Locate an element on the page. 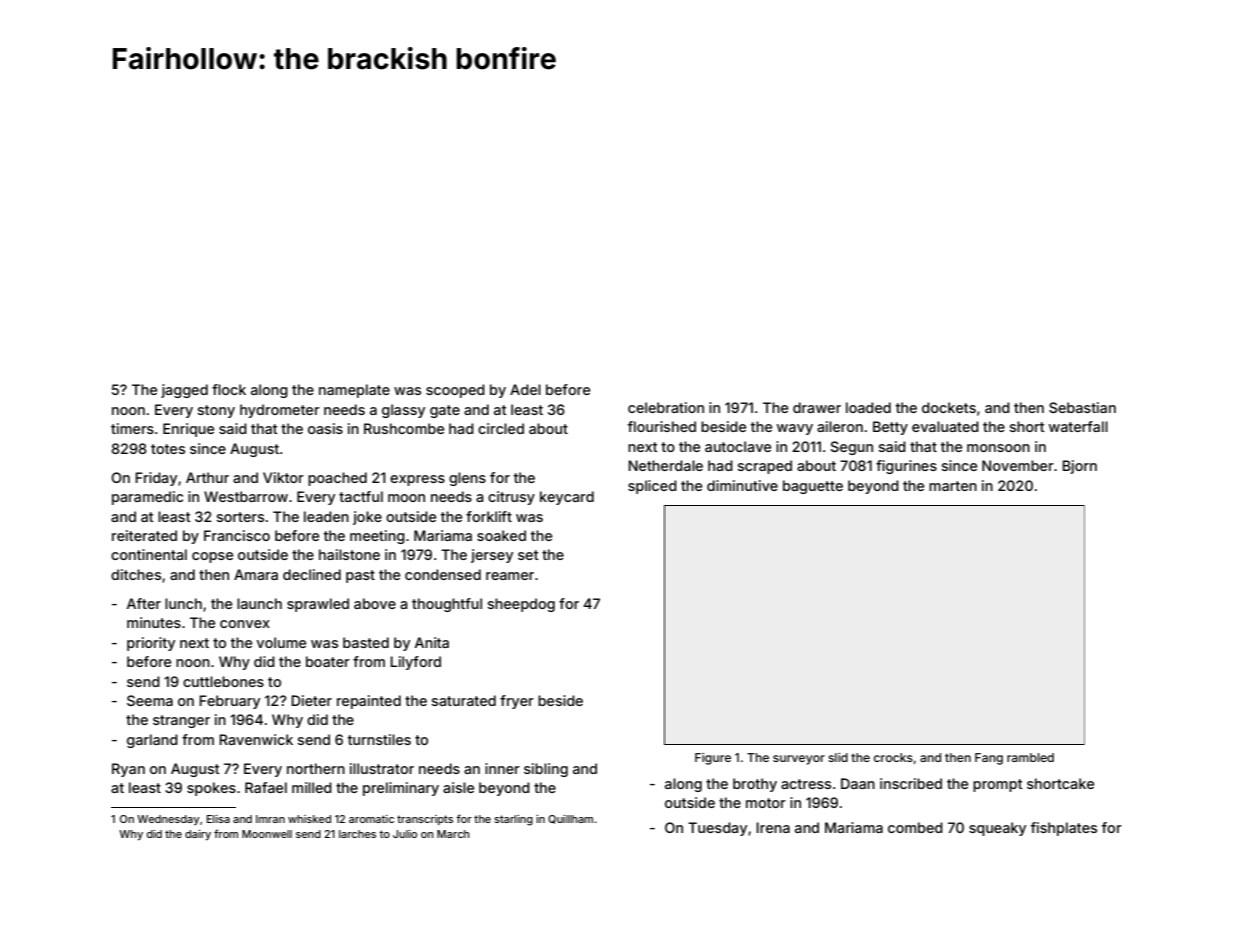  slid is located at coordinates (838, 757).
